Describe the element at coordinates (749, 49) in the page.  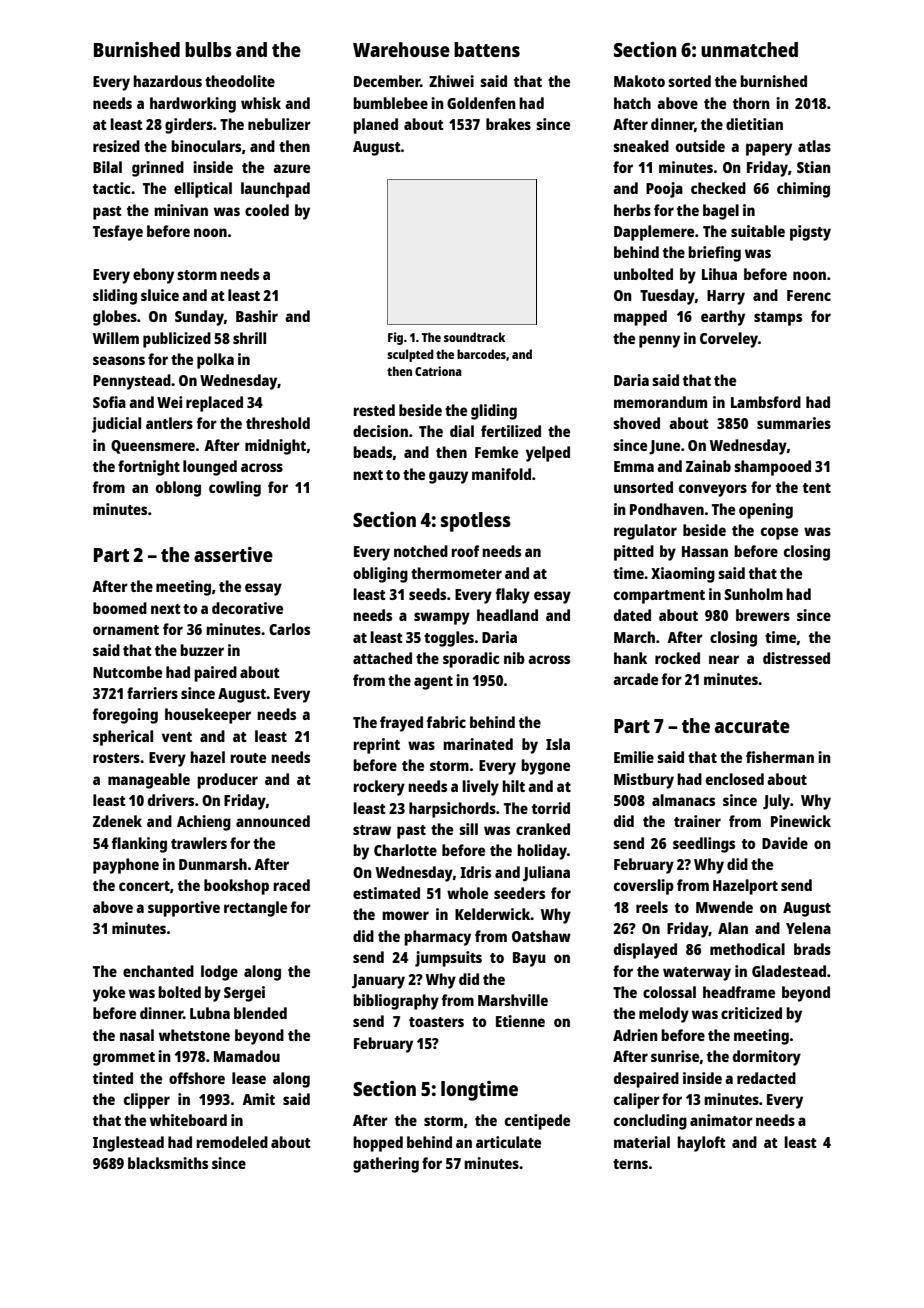
I see `unmatched` at that location.
